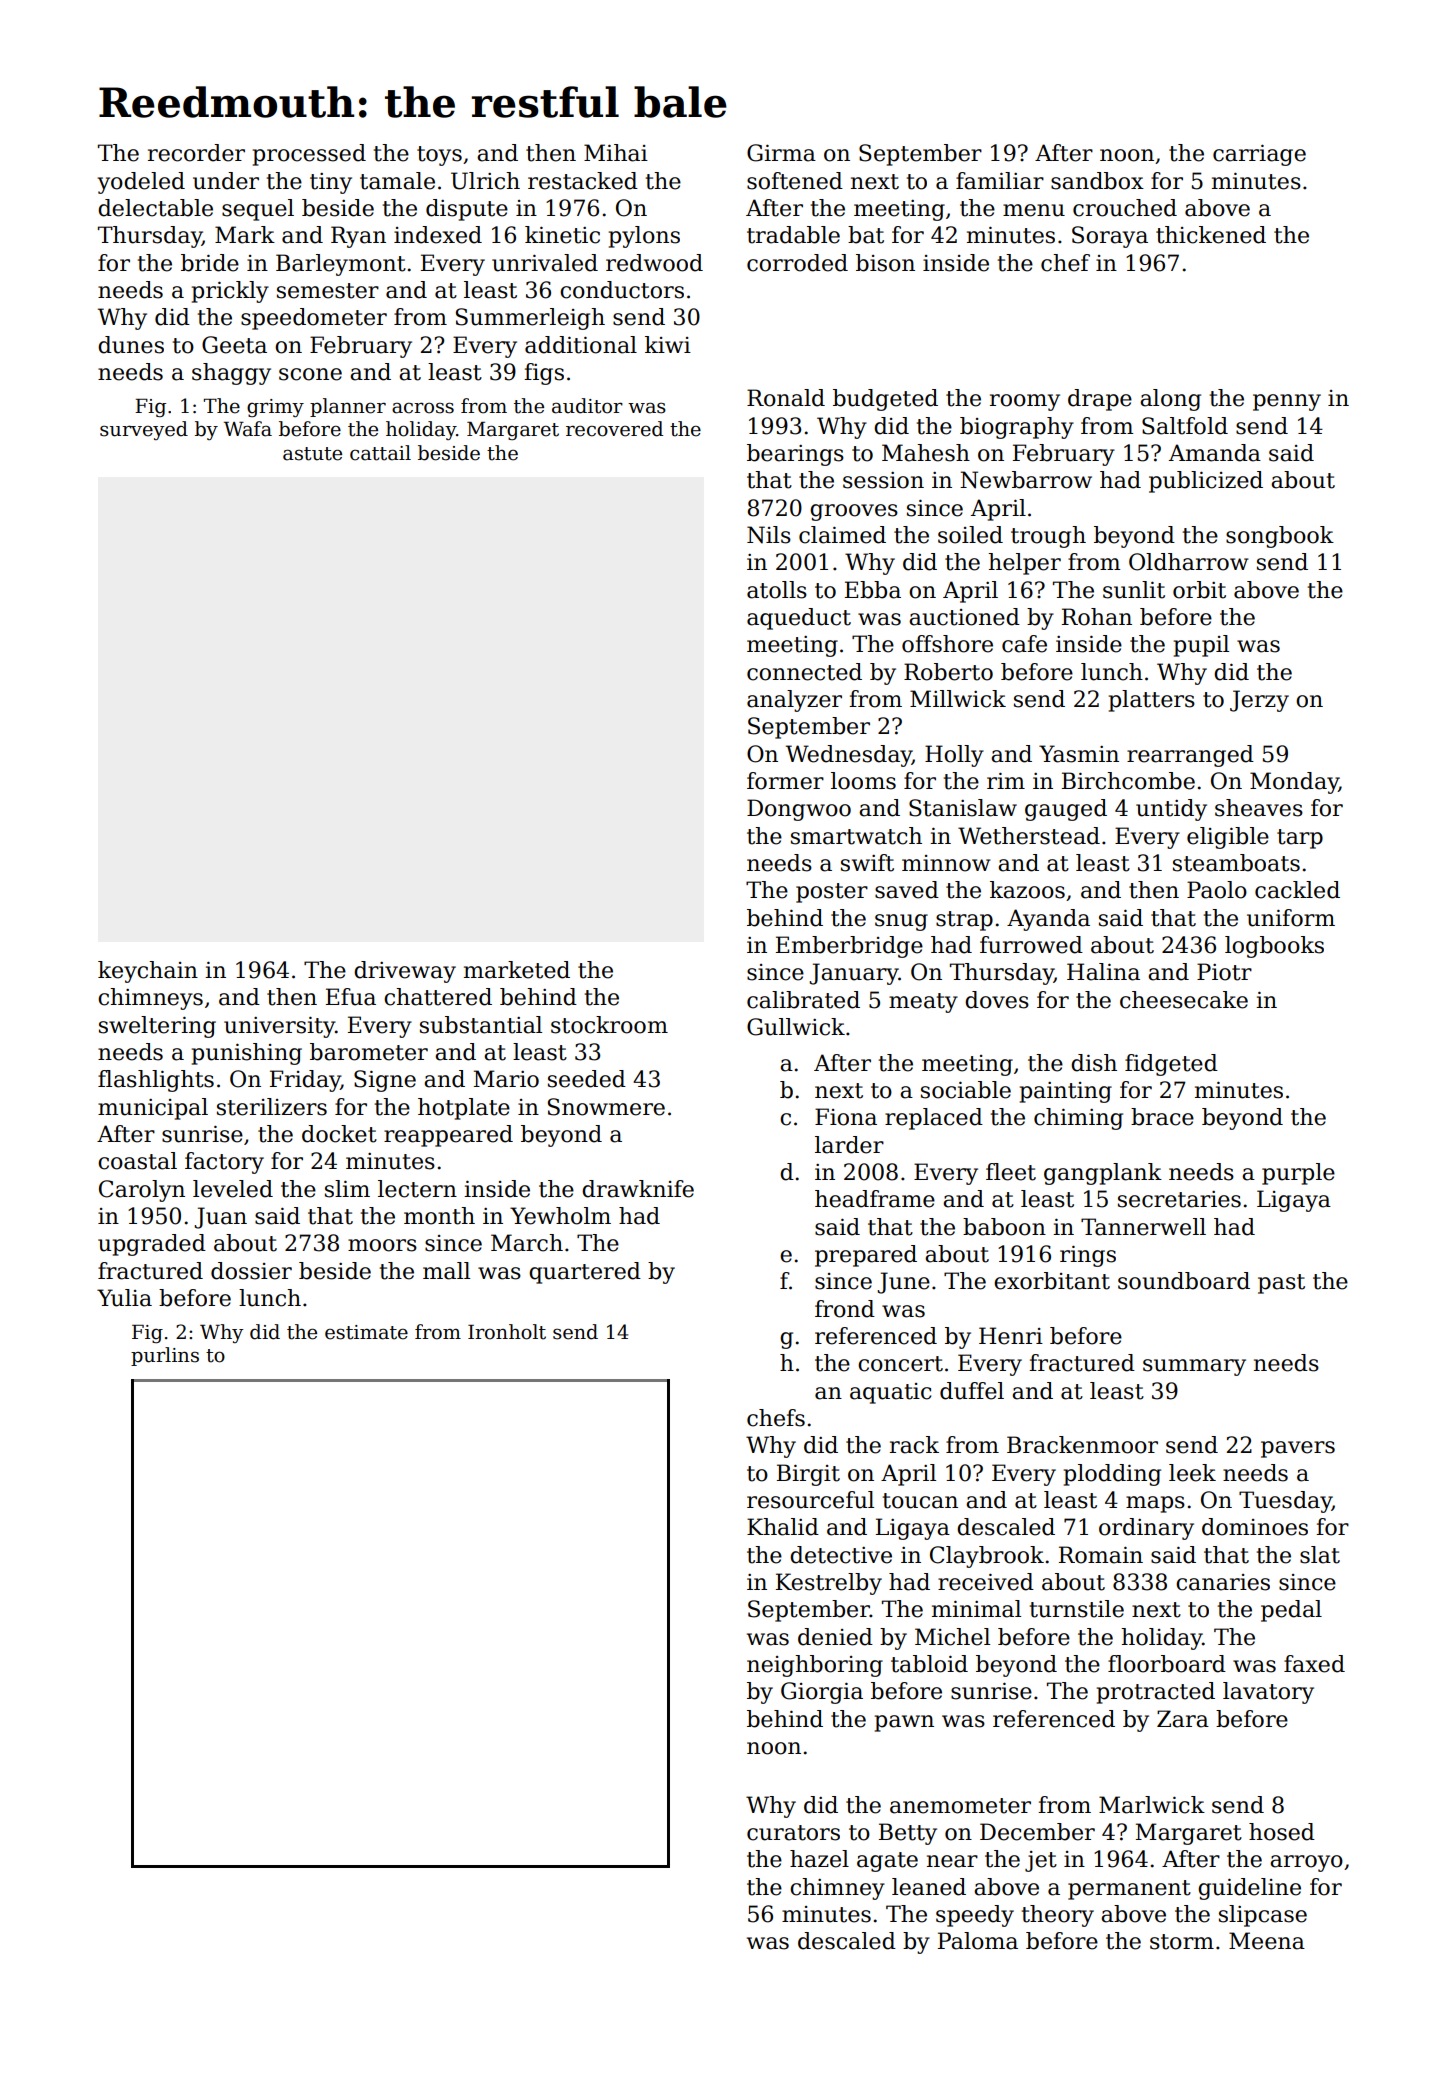  What do you see at coordinates (438, 235) in the document?
I see `indexed` at bounding box center [438, 235].
